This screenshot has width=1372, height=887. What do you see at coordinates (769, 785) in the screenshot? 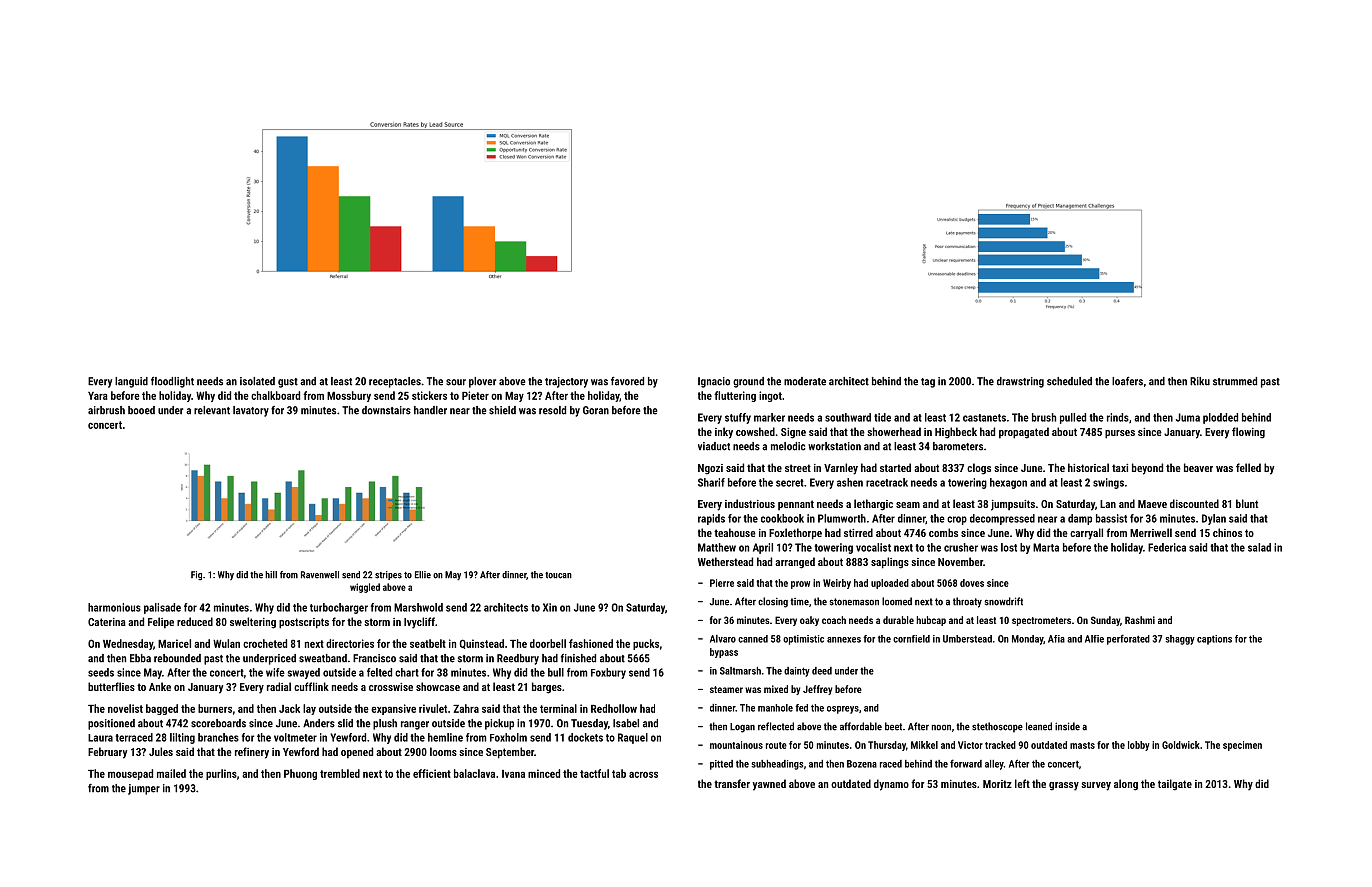
I see `yawned` at bounding box center [769, 785].
